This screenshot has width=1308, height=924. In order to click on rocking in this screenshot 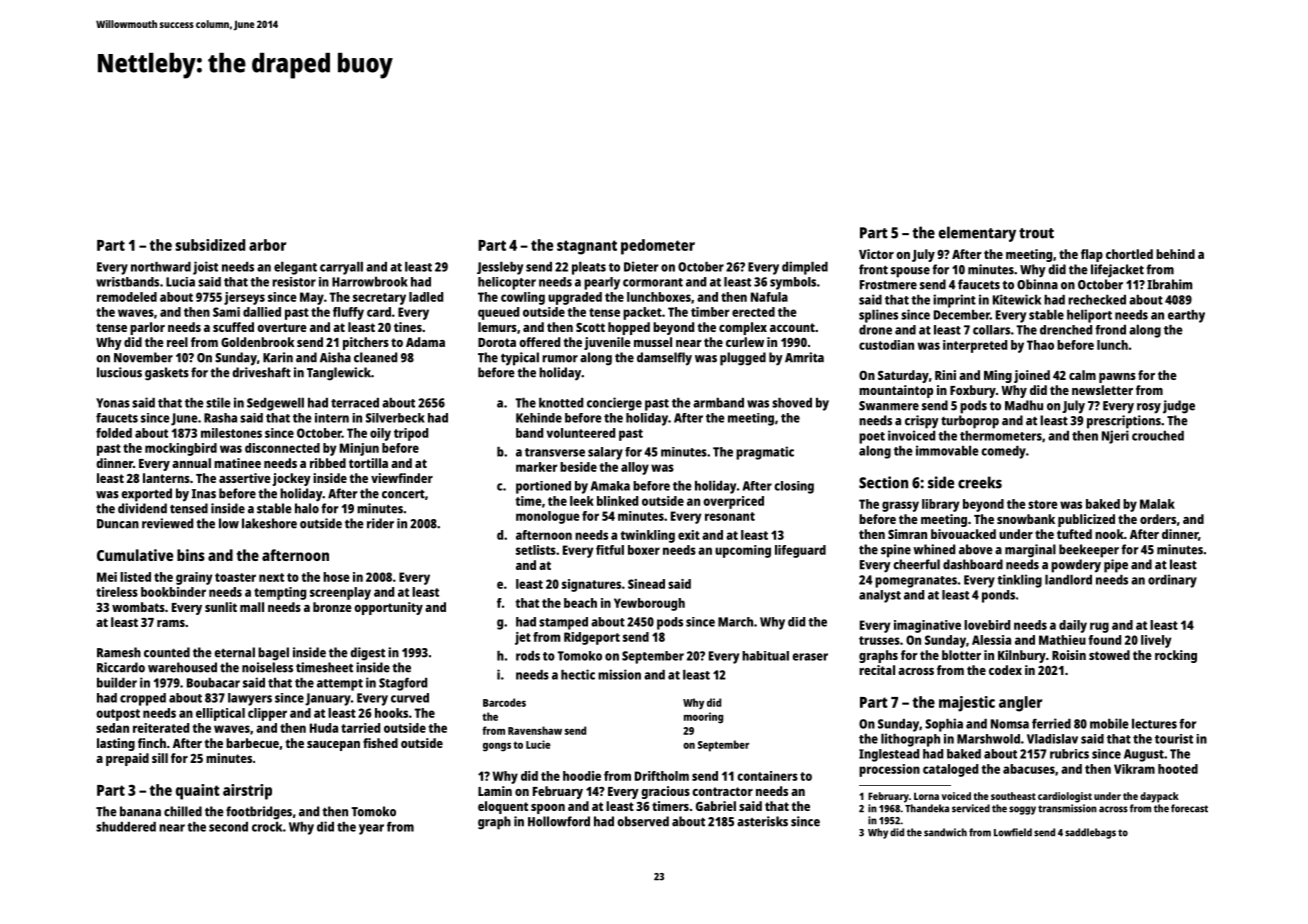, I will do `click(1176, 656)`.
